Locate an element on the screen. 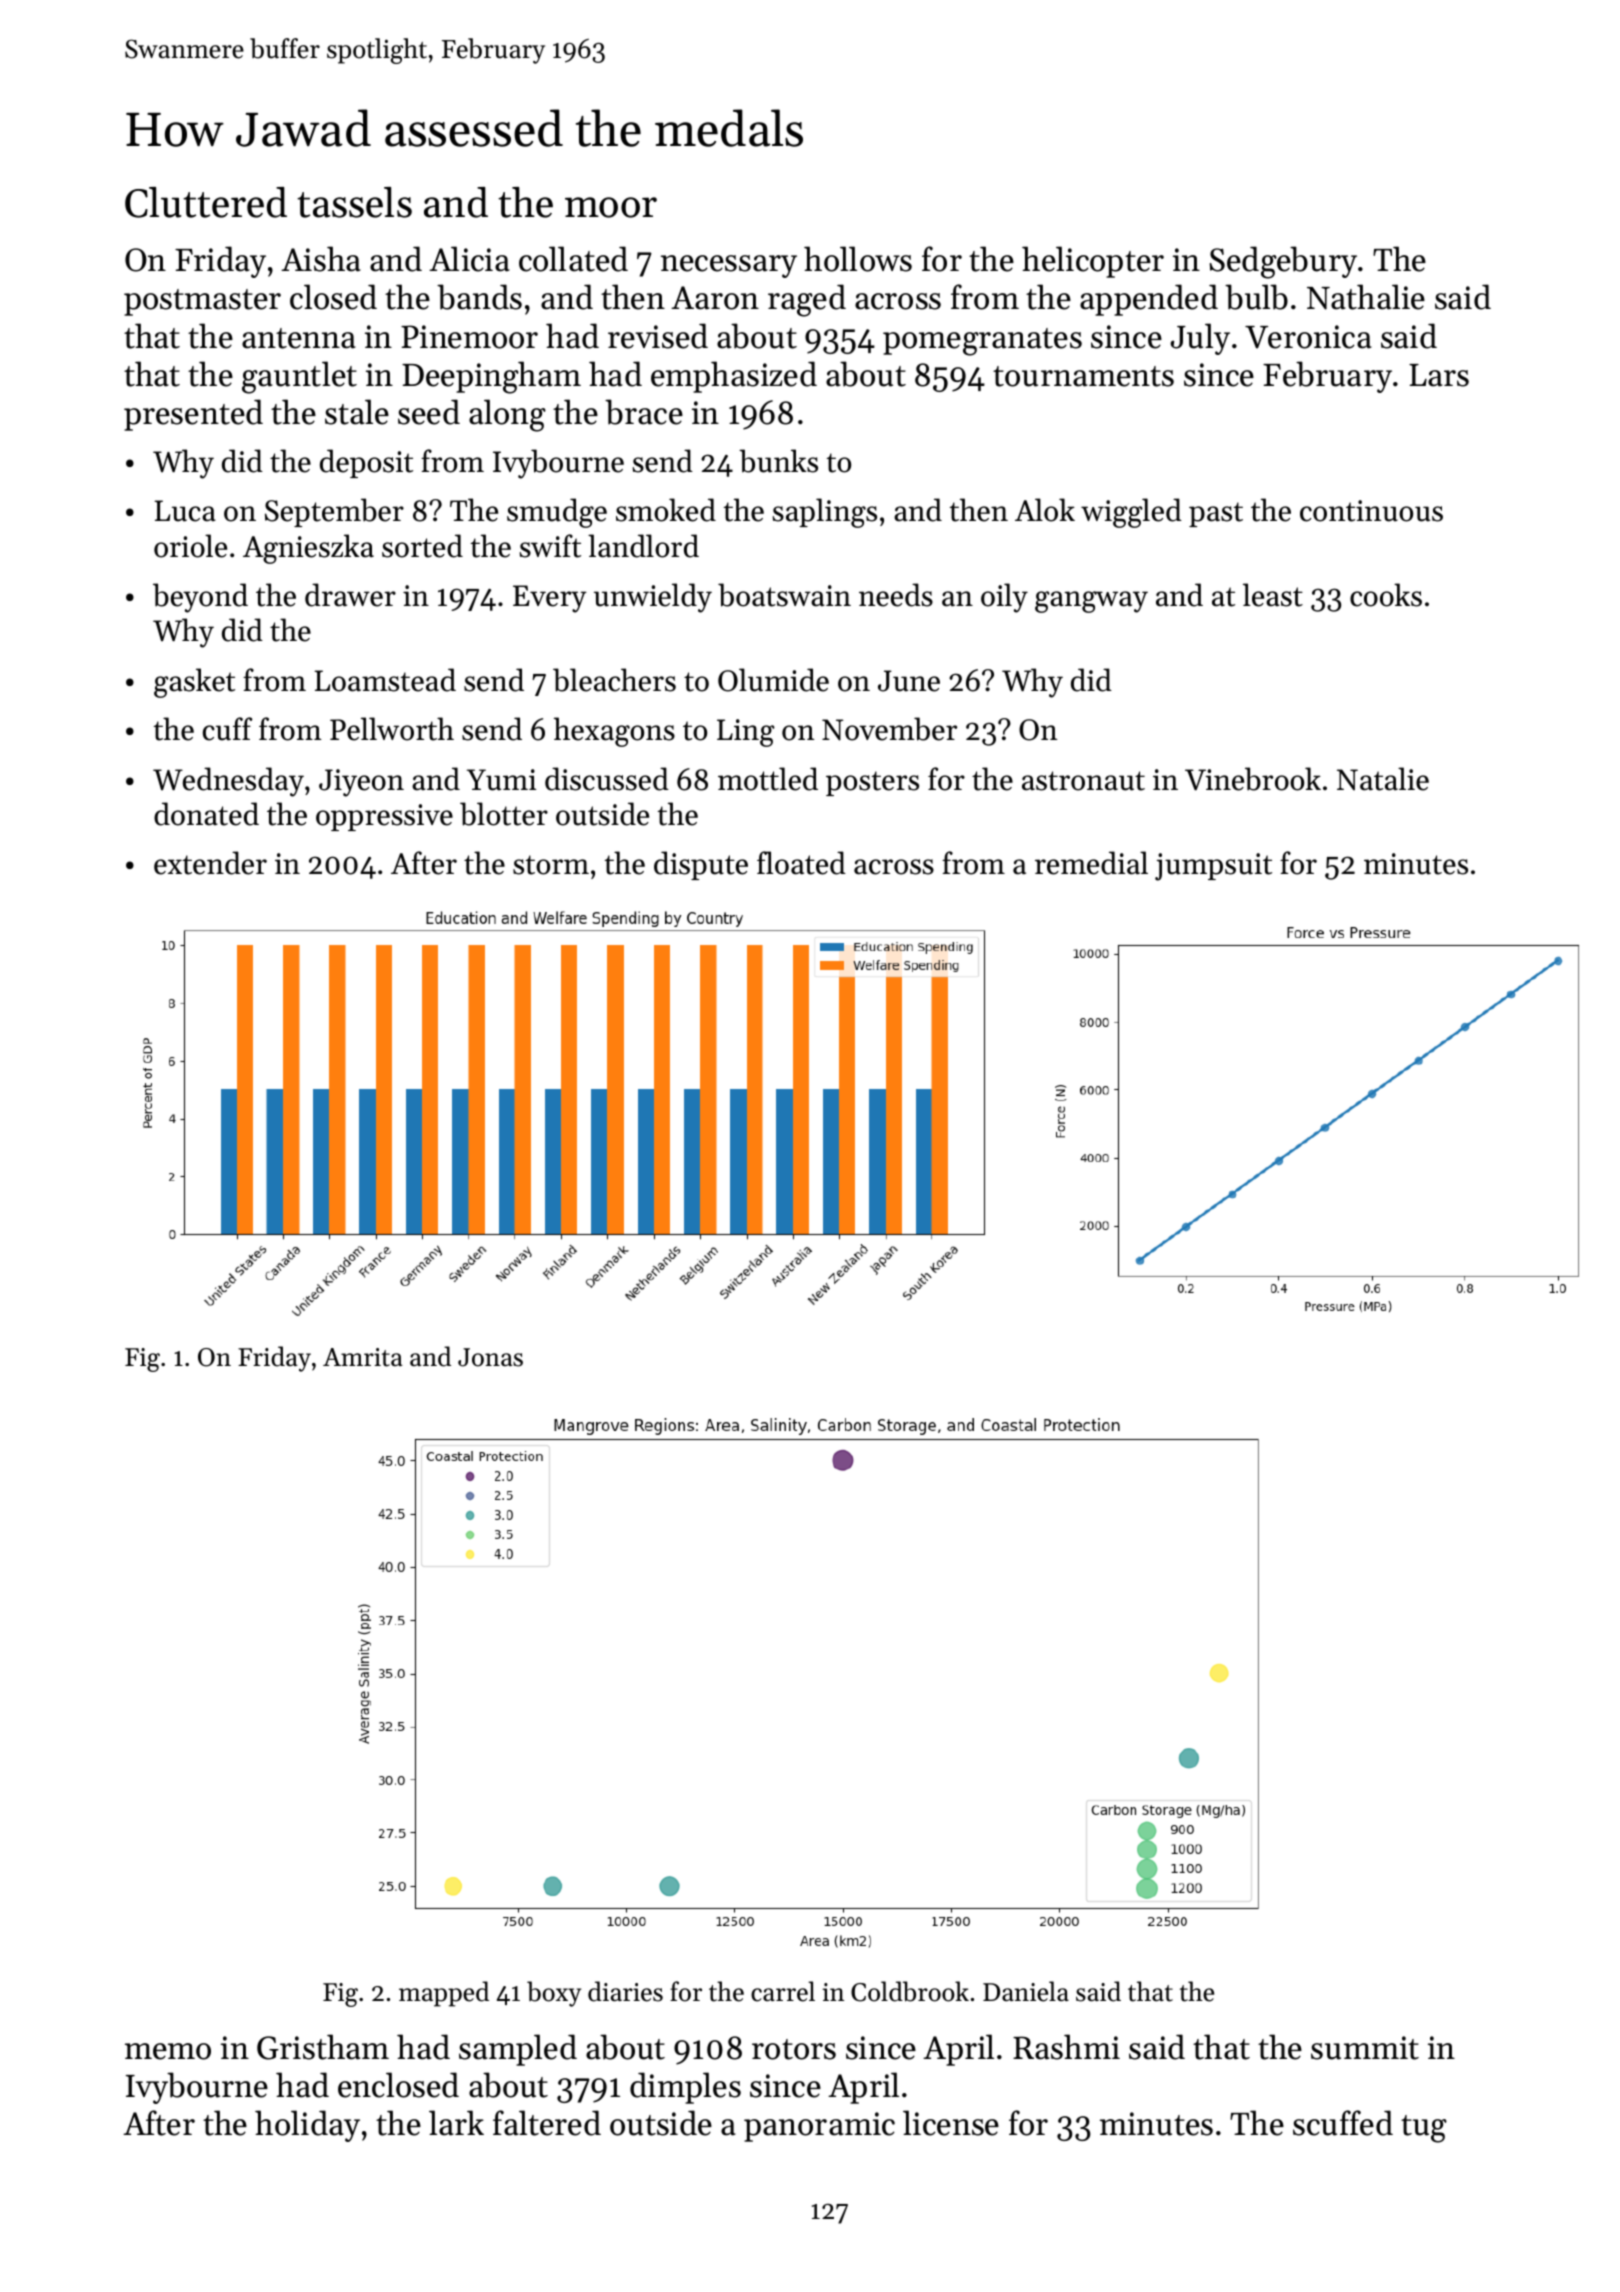 The height and width of the screenshot is (2292, 1620). holiday is located at coordinates (307, 2126).
